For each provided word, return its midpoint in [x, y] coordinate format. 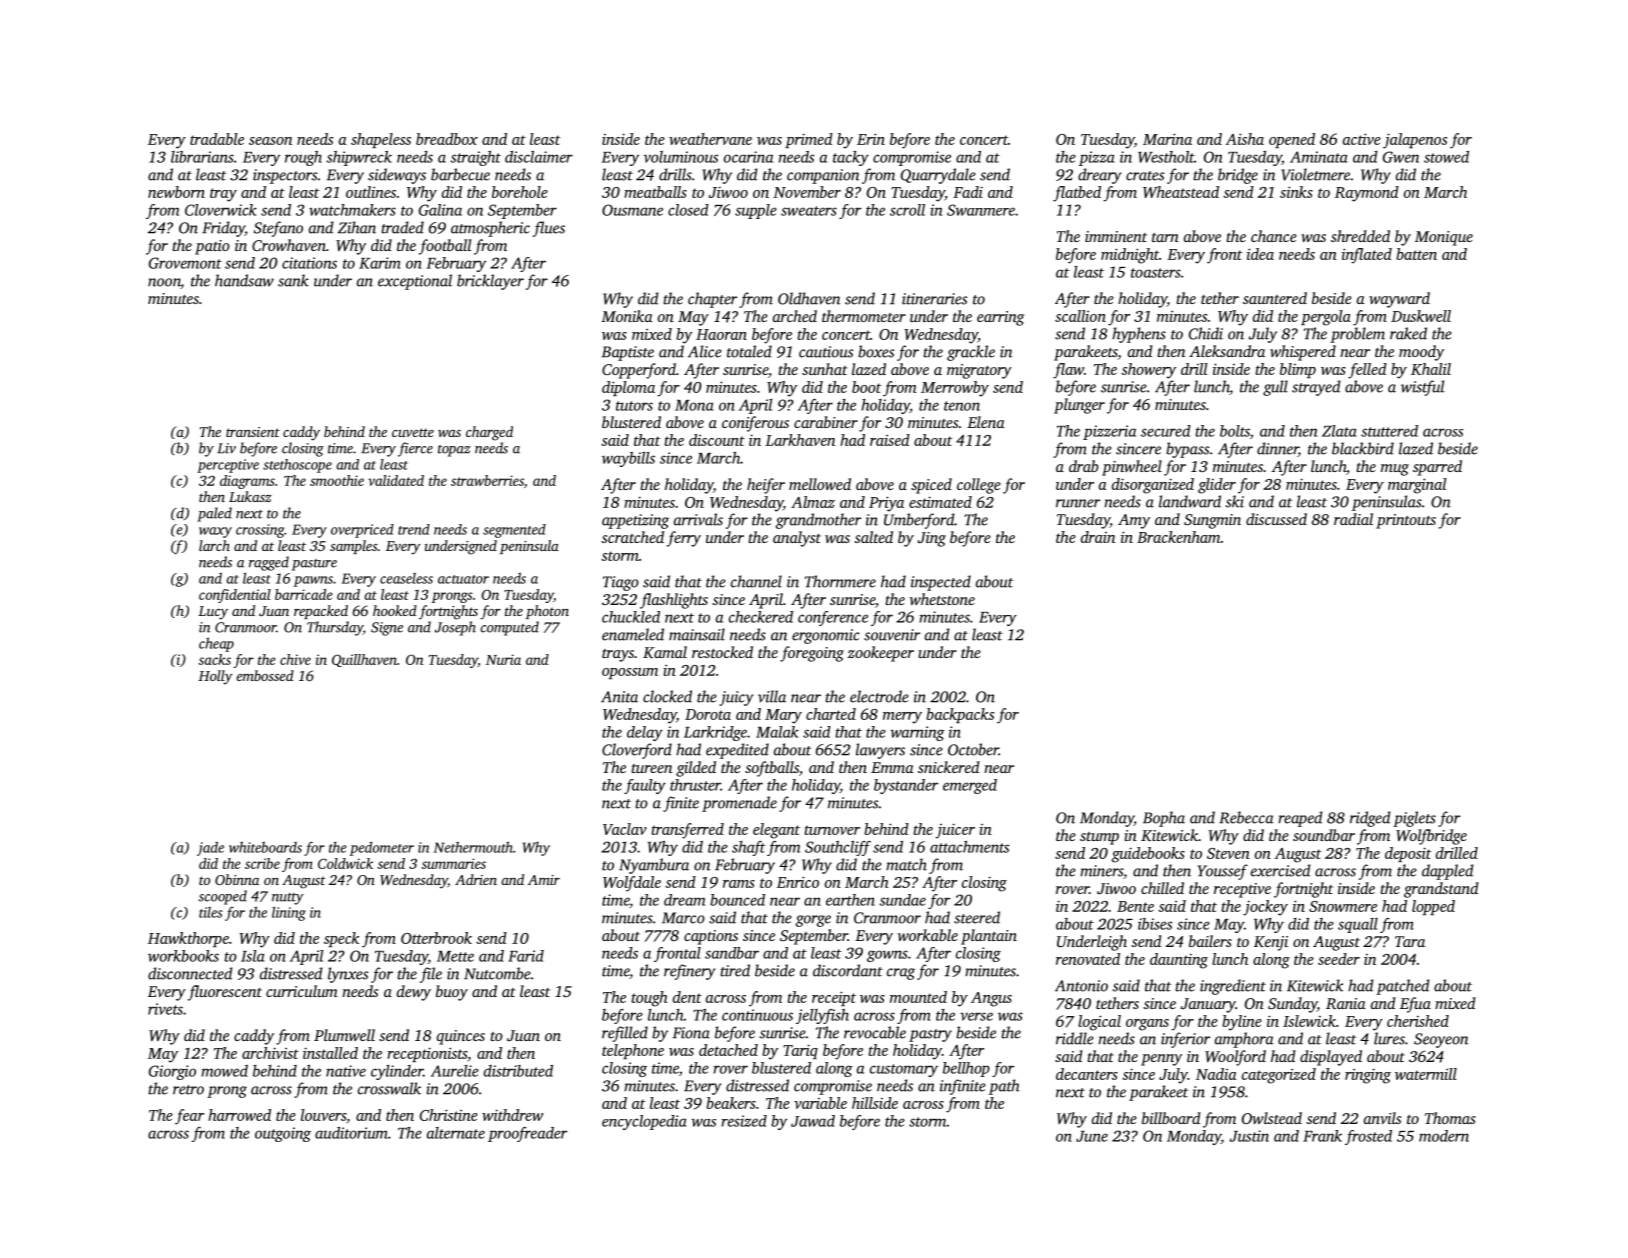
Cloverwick [221, 210]
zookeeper [881, 654]
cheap [216, 644]
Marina [1167, 139]
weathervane [710, 139]
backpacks [960, 715]
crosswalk [389, 1088]
